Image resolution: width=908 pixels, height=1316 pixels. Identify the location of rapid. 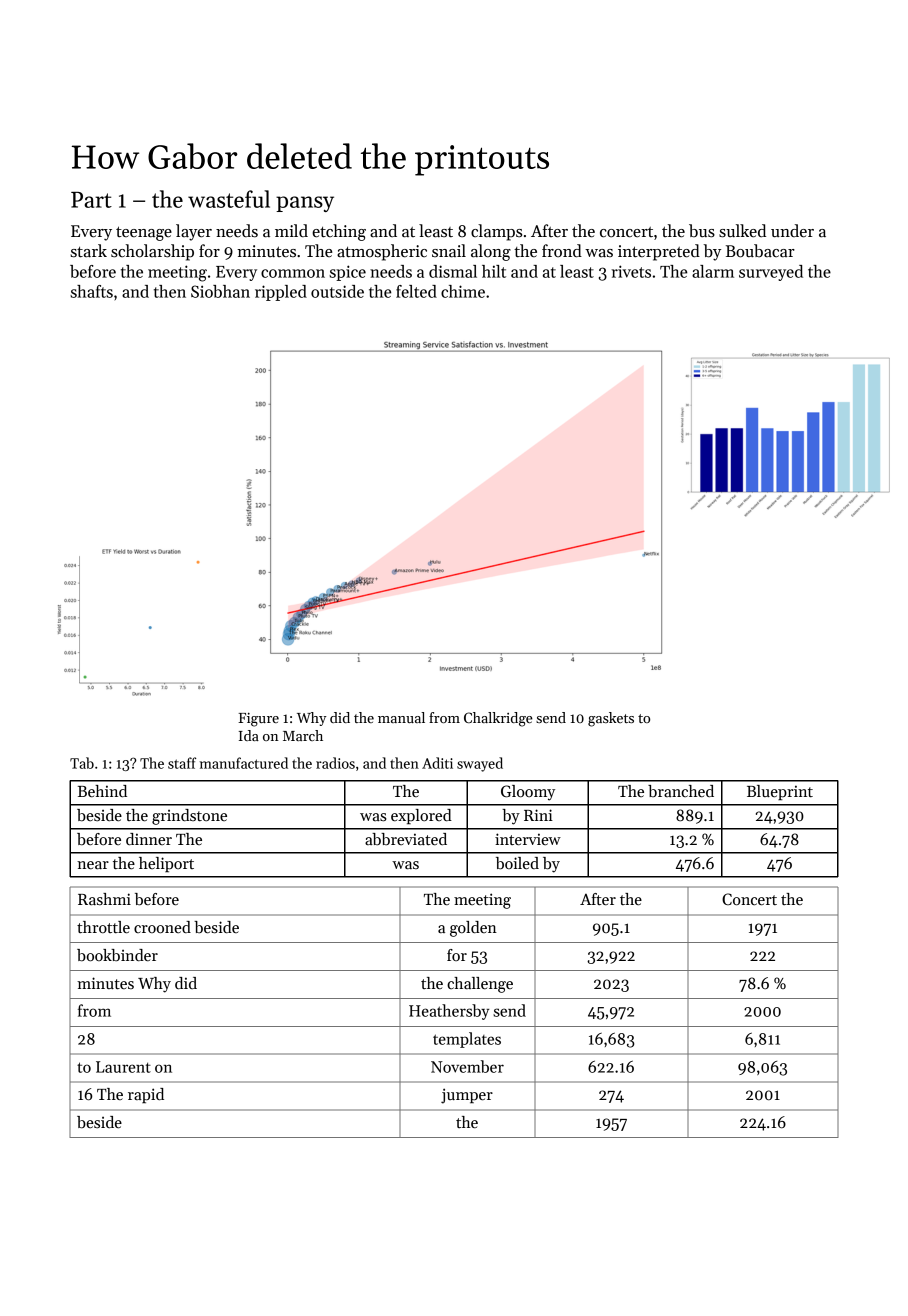
(146, 1095).
